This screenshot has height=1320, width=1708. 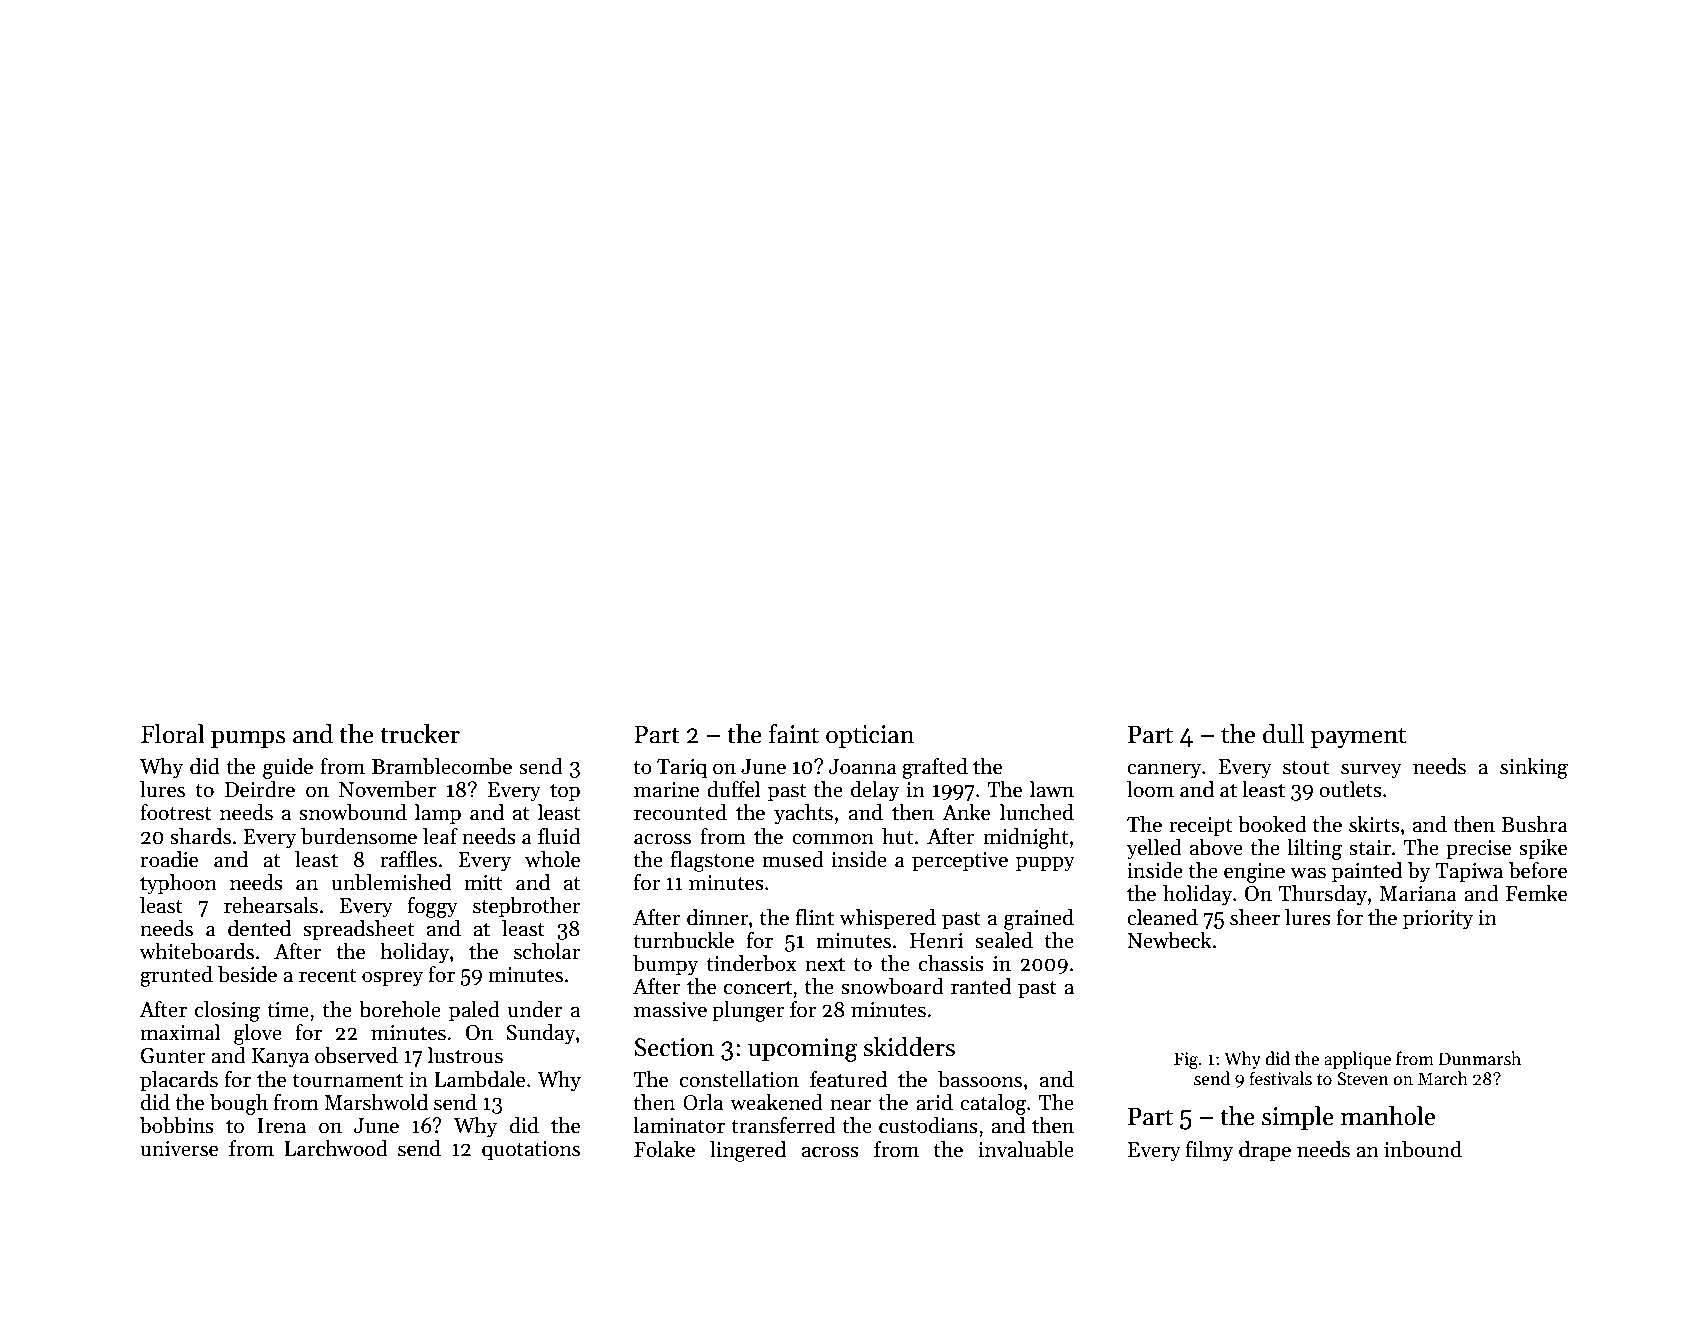 I want to click on whiteboards, so click(x=196, y=951).
